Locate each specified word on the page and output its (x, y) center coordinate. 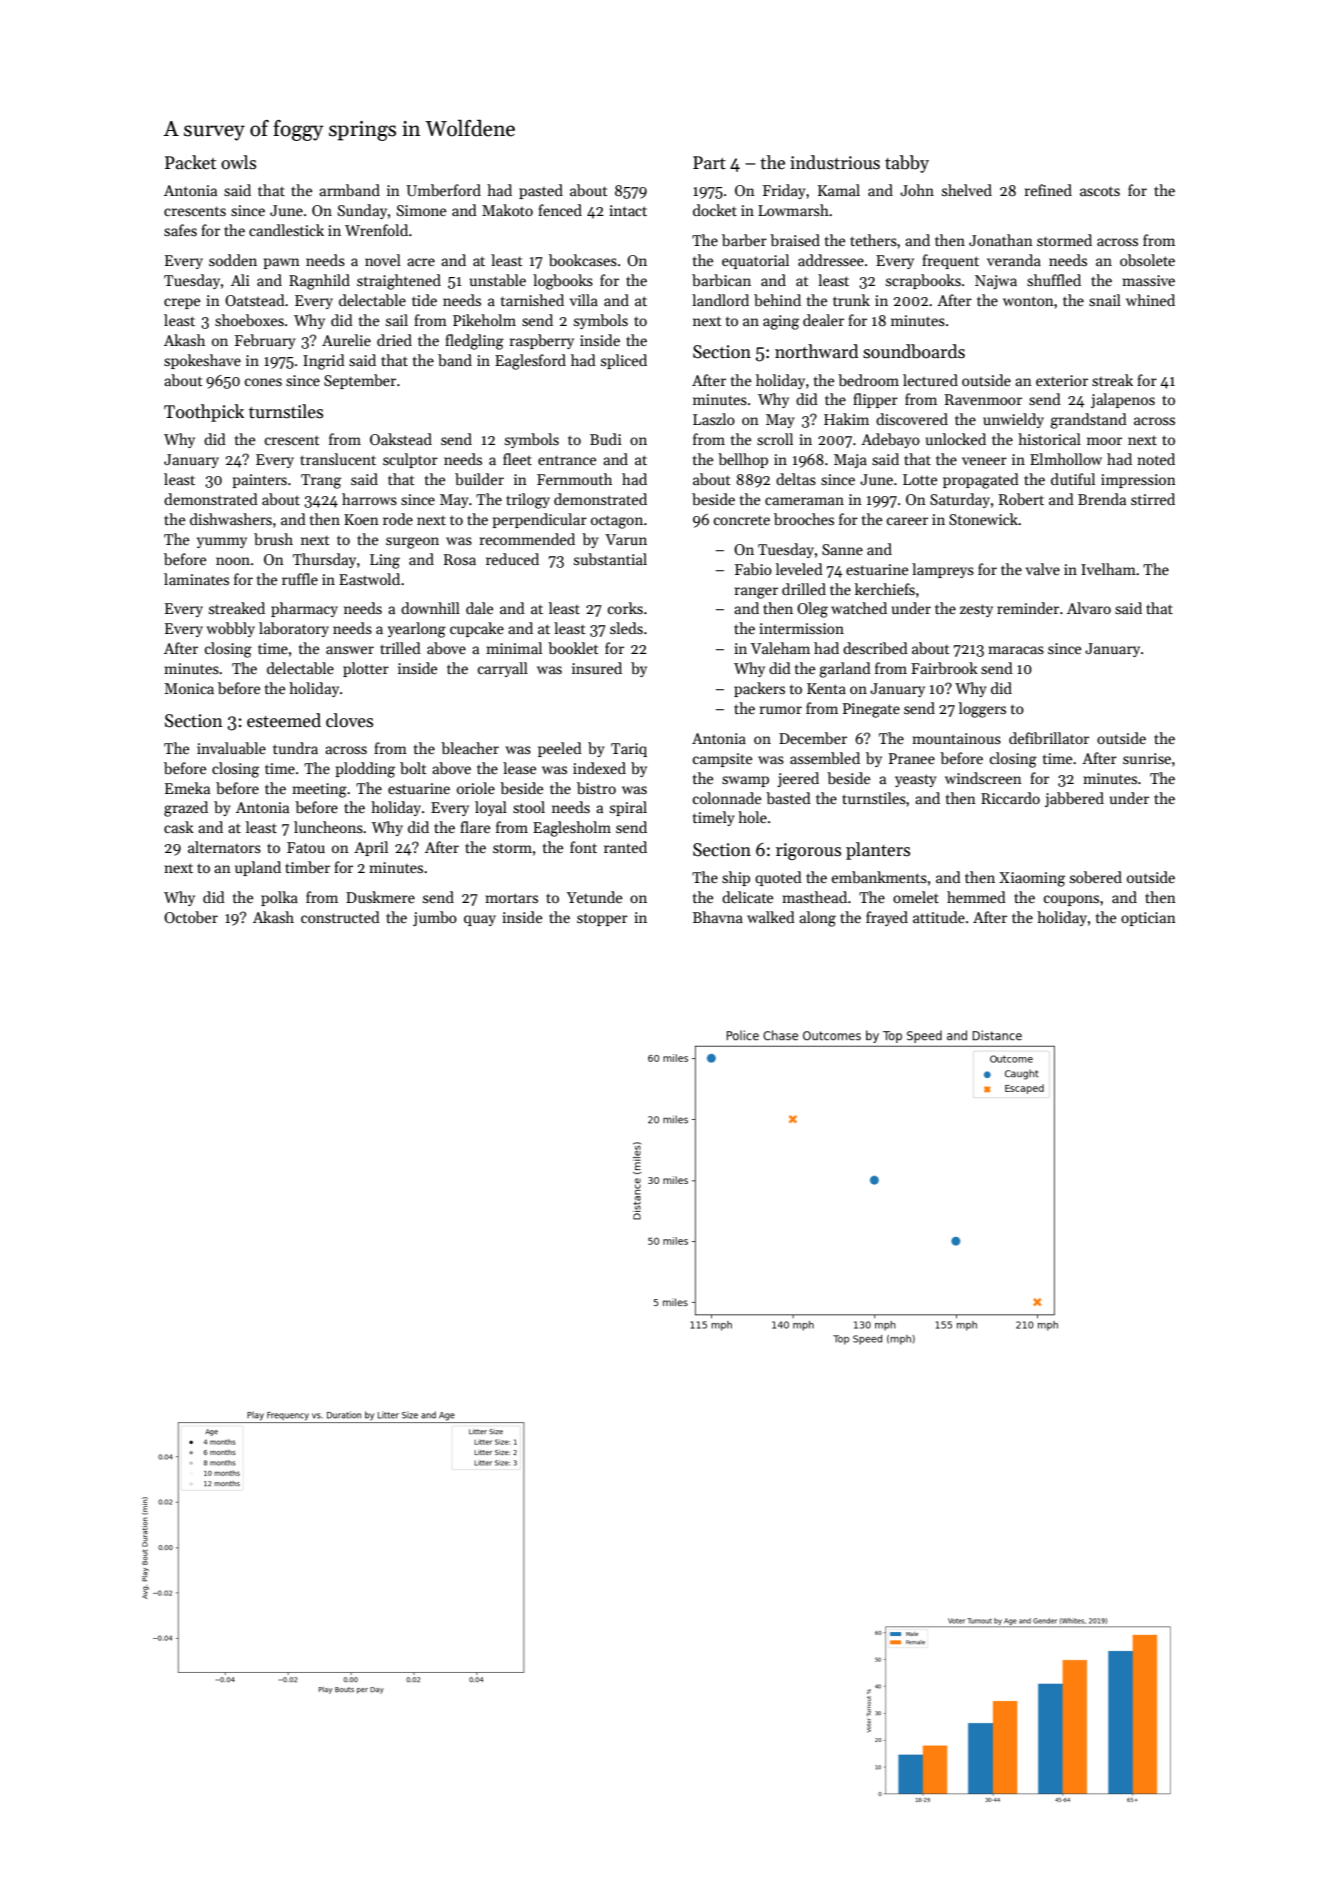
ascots (1100, 191)
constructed (340, 917)
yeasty (916, 780)
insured (597, 668)
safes (180, 230)
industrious (835, 162)
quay (480, 920)
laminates (196, 579)
